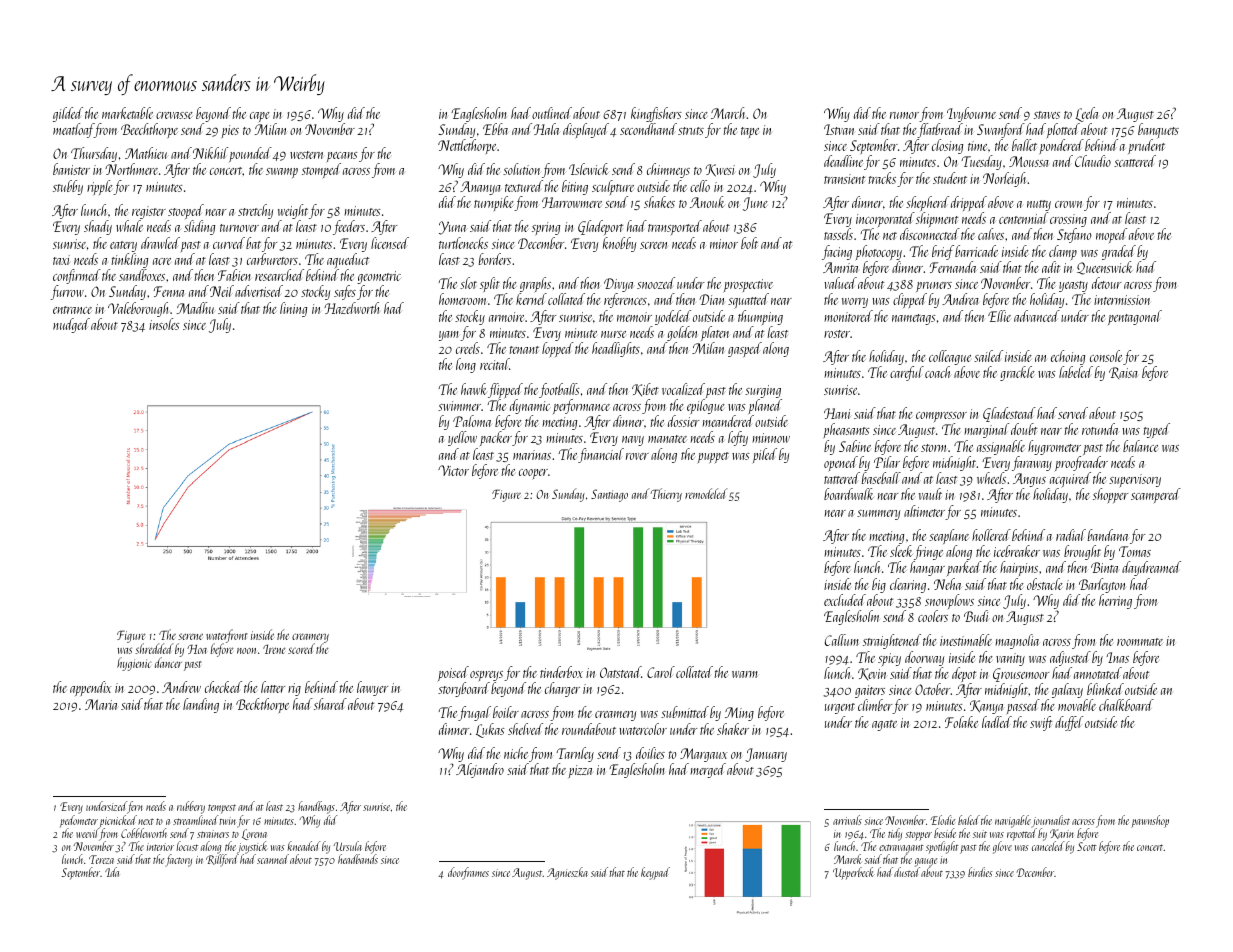 The image size is (1233, 952). What do you see at coordinates (656, 283) in the image?
I see `snoozed` at bounding box center [656, 283].
